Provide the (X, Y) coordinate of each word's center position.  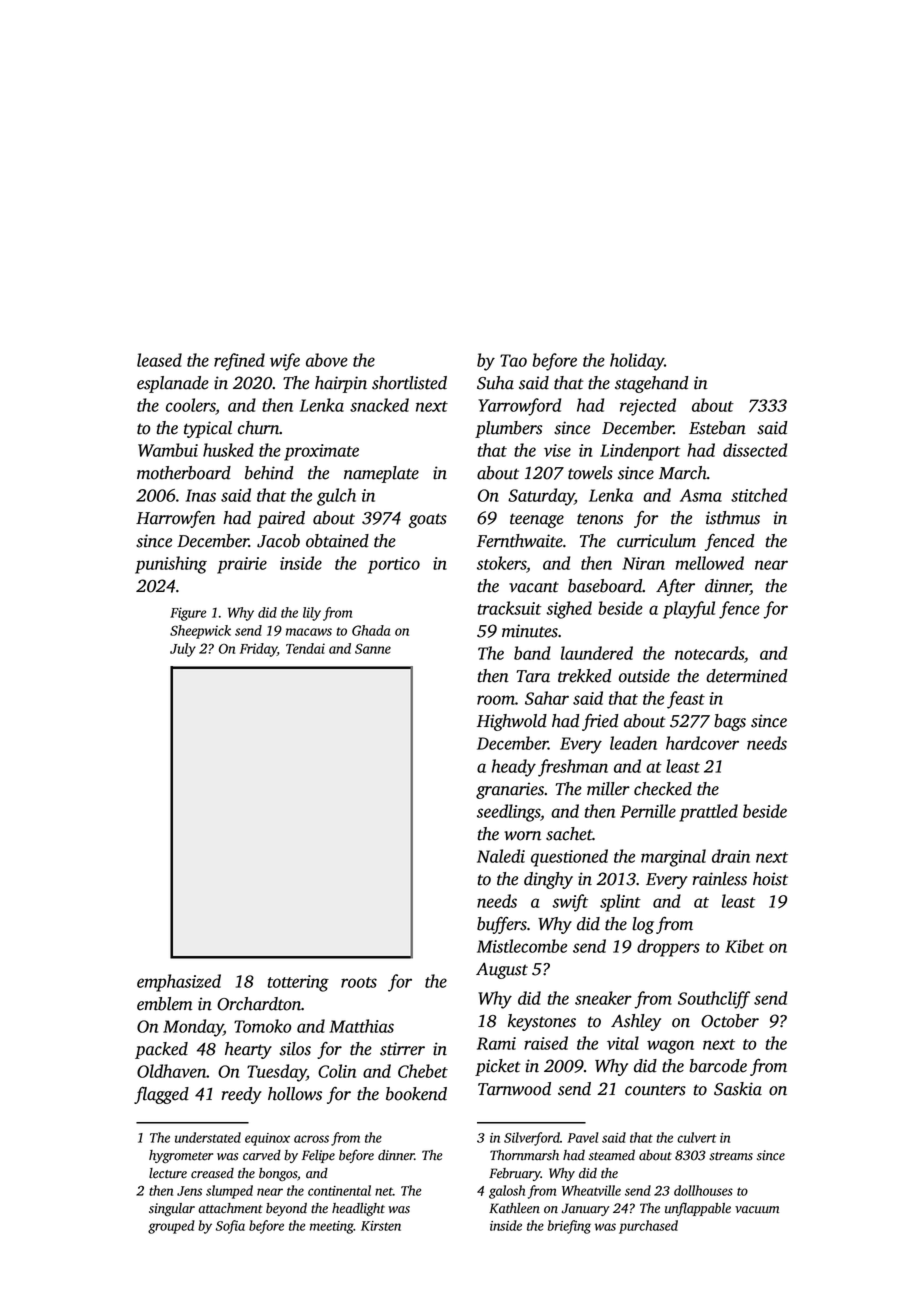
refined (239, 362)
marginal (673, 858)
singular (172, 1209)
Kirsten (381, 1226)
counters (655, 1090)
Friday (258, 650)
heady (514, 768)
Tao (513, 360)
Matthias (361, 1026)
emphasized (179, 983)
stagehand (652, 384)
